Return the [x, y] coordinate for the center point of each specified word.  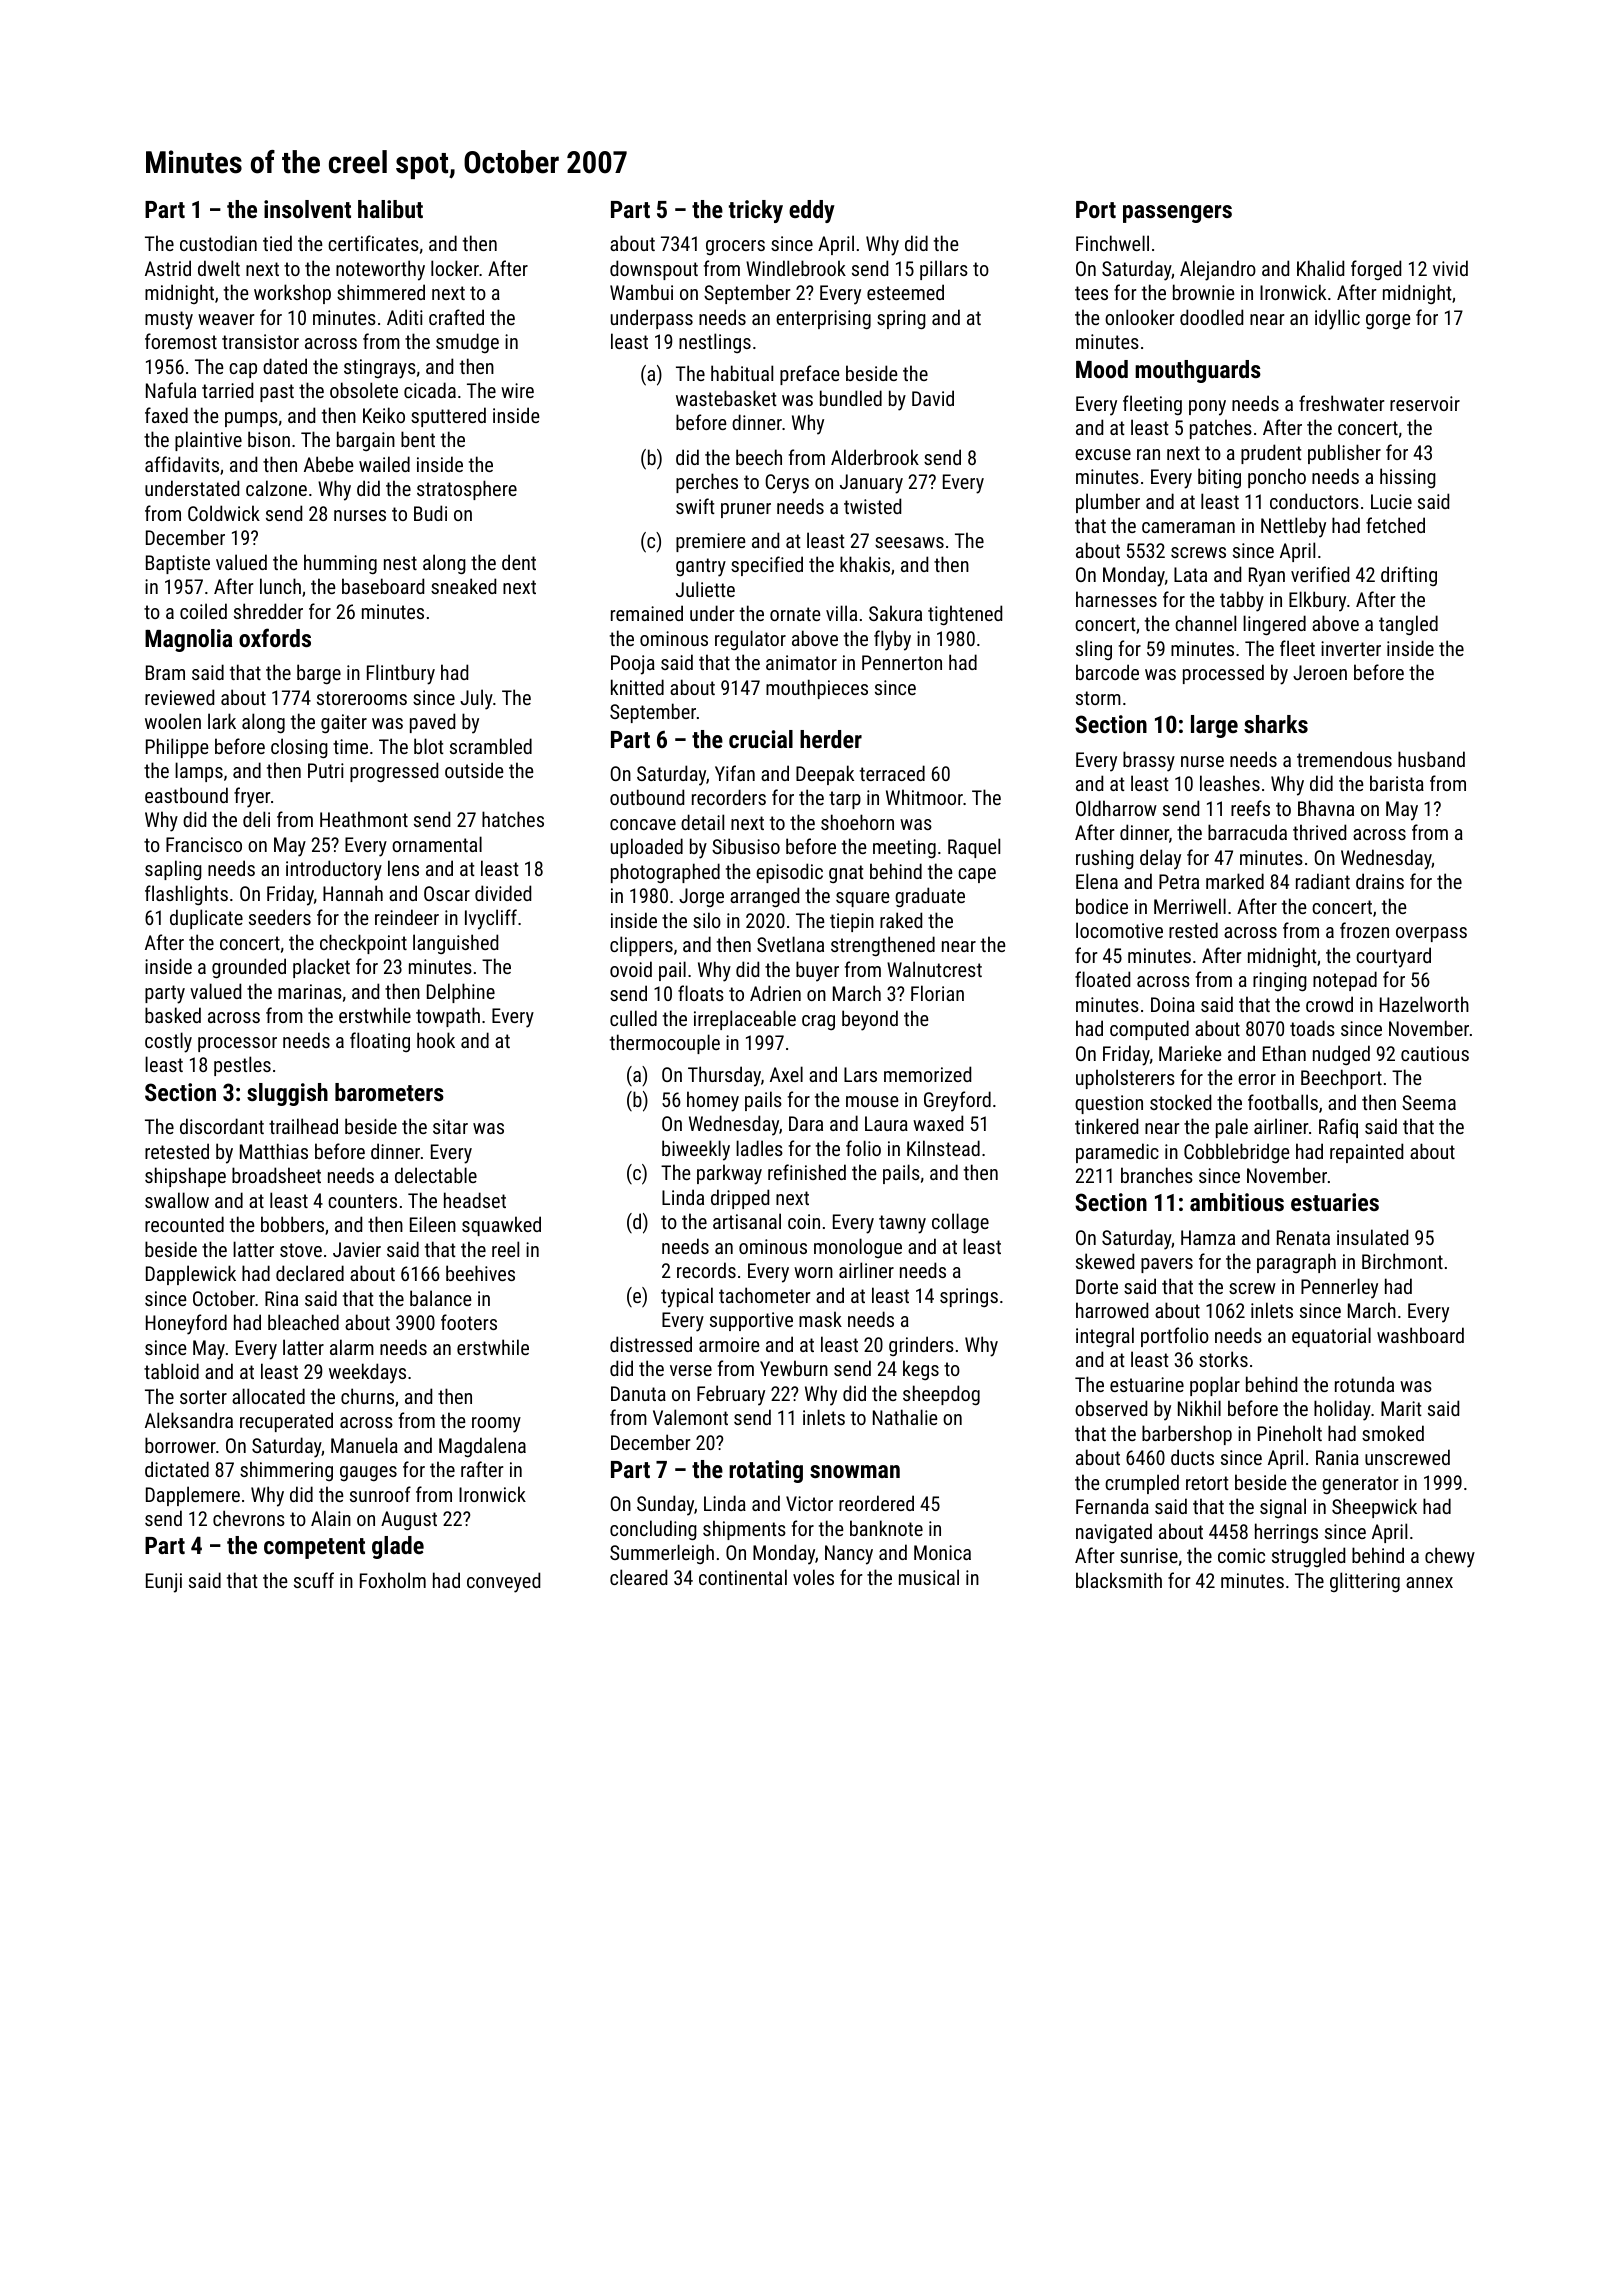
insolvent [307, 209]
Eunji [164, 1583]
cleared [638, 1577]
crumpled [1142, 1484]
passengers [1177, 214]
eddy [812, 211]
